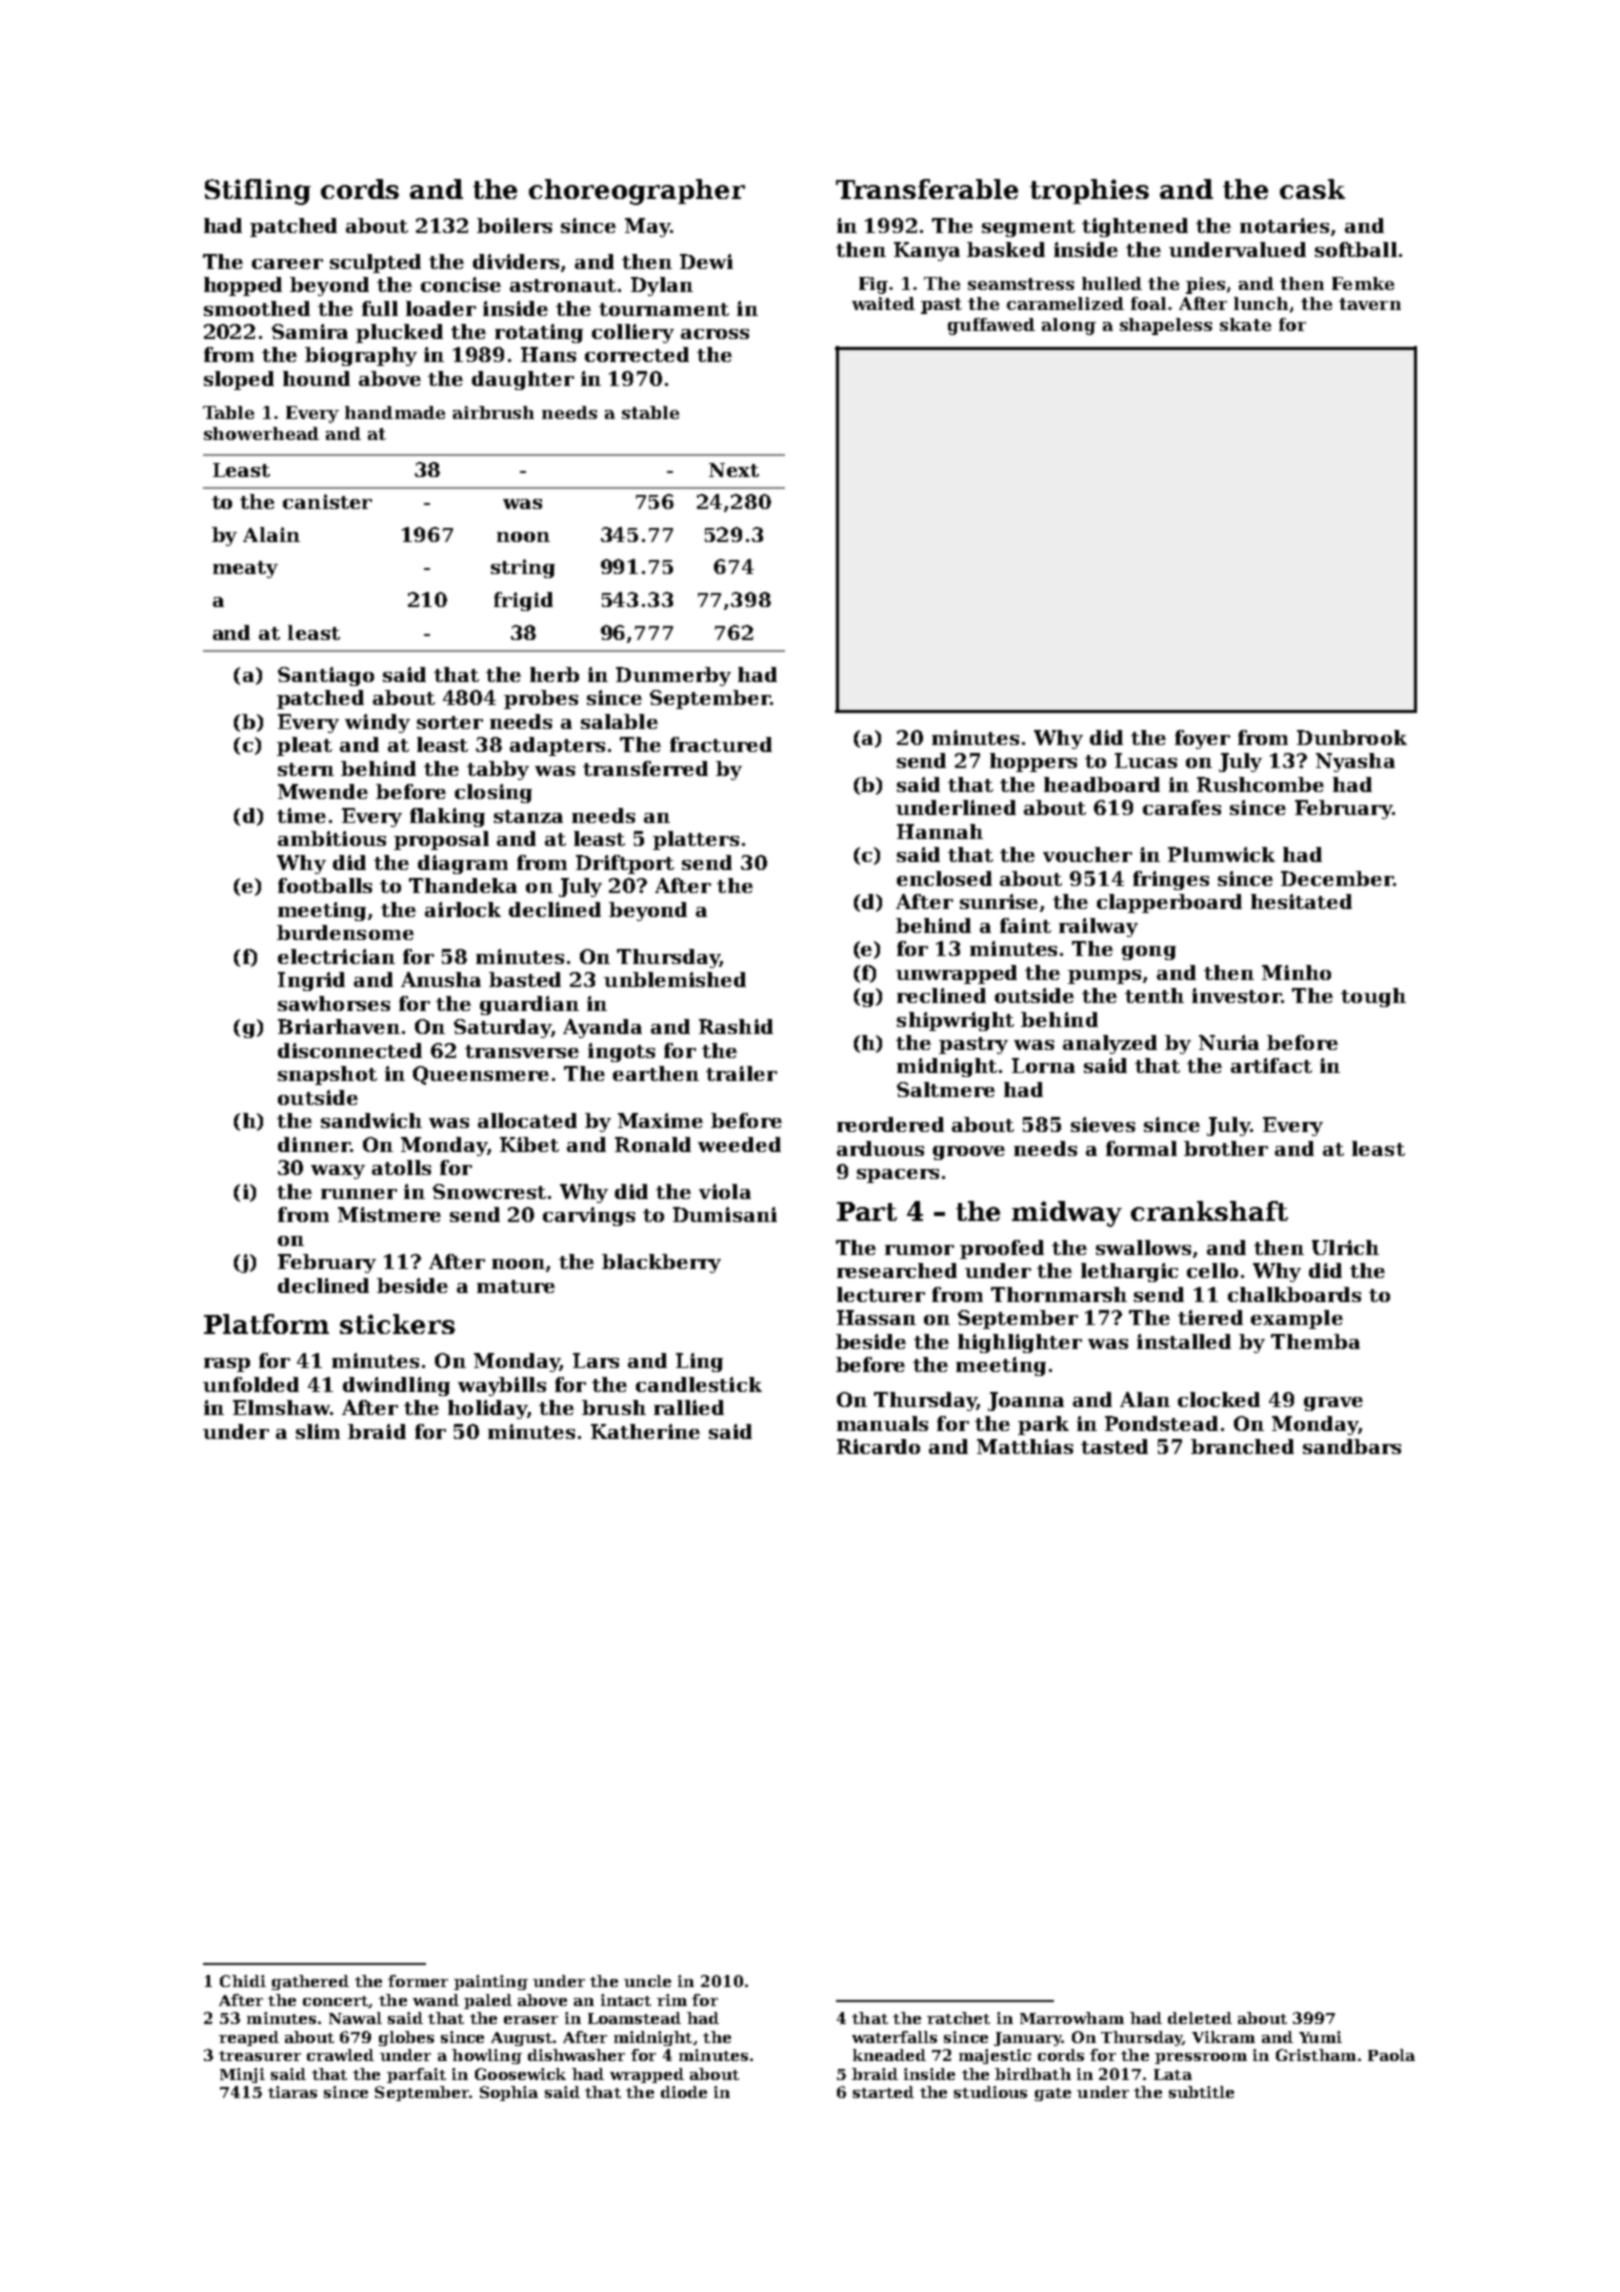  Describe the element at coordinates (287, 264) in the screenshot. I see `career` at that location.
